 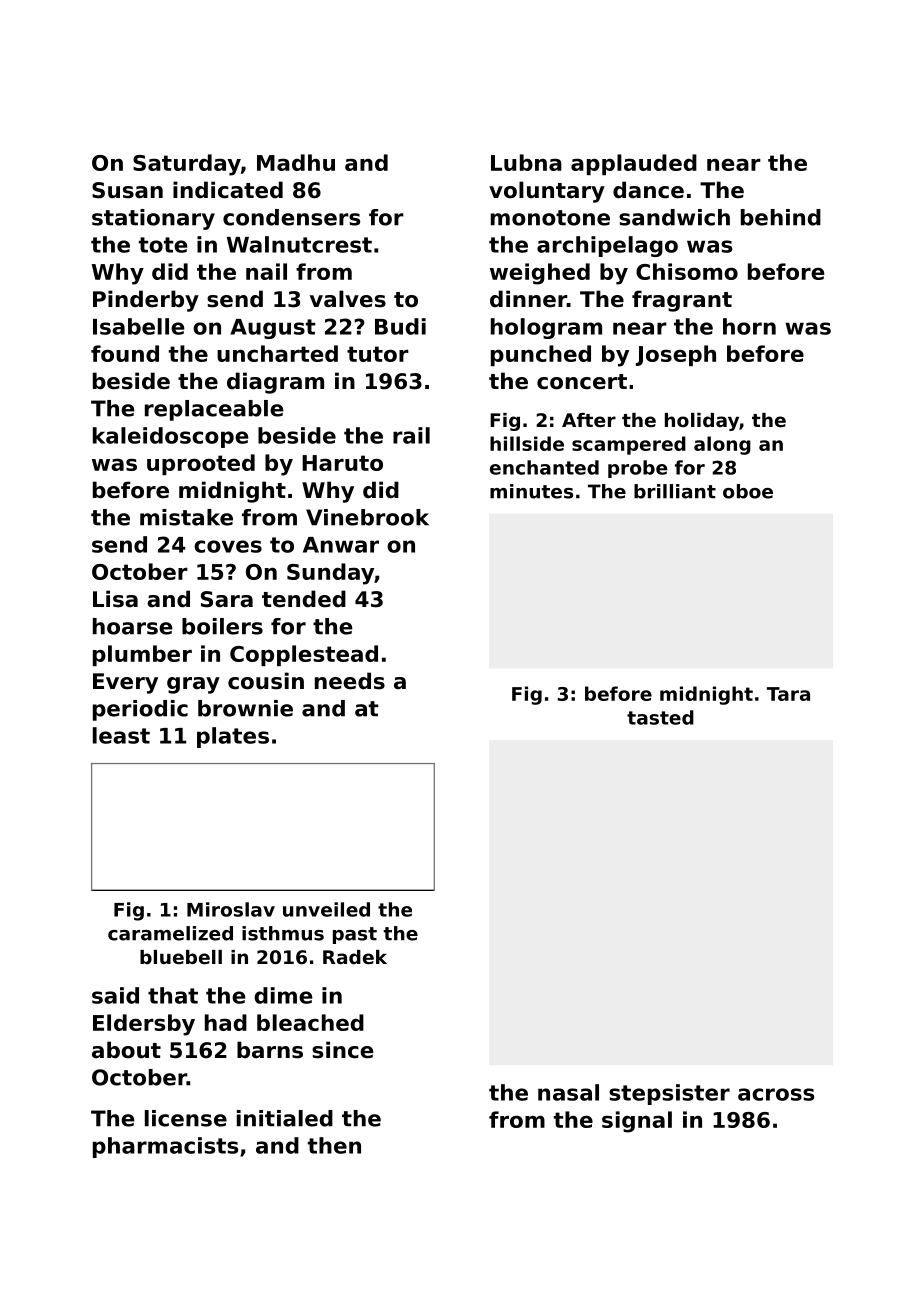 What do you see at coordinates (193, 685) in the screenshot?
I see `gray` at bounding box center [193, 685].
